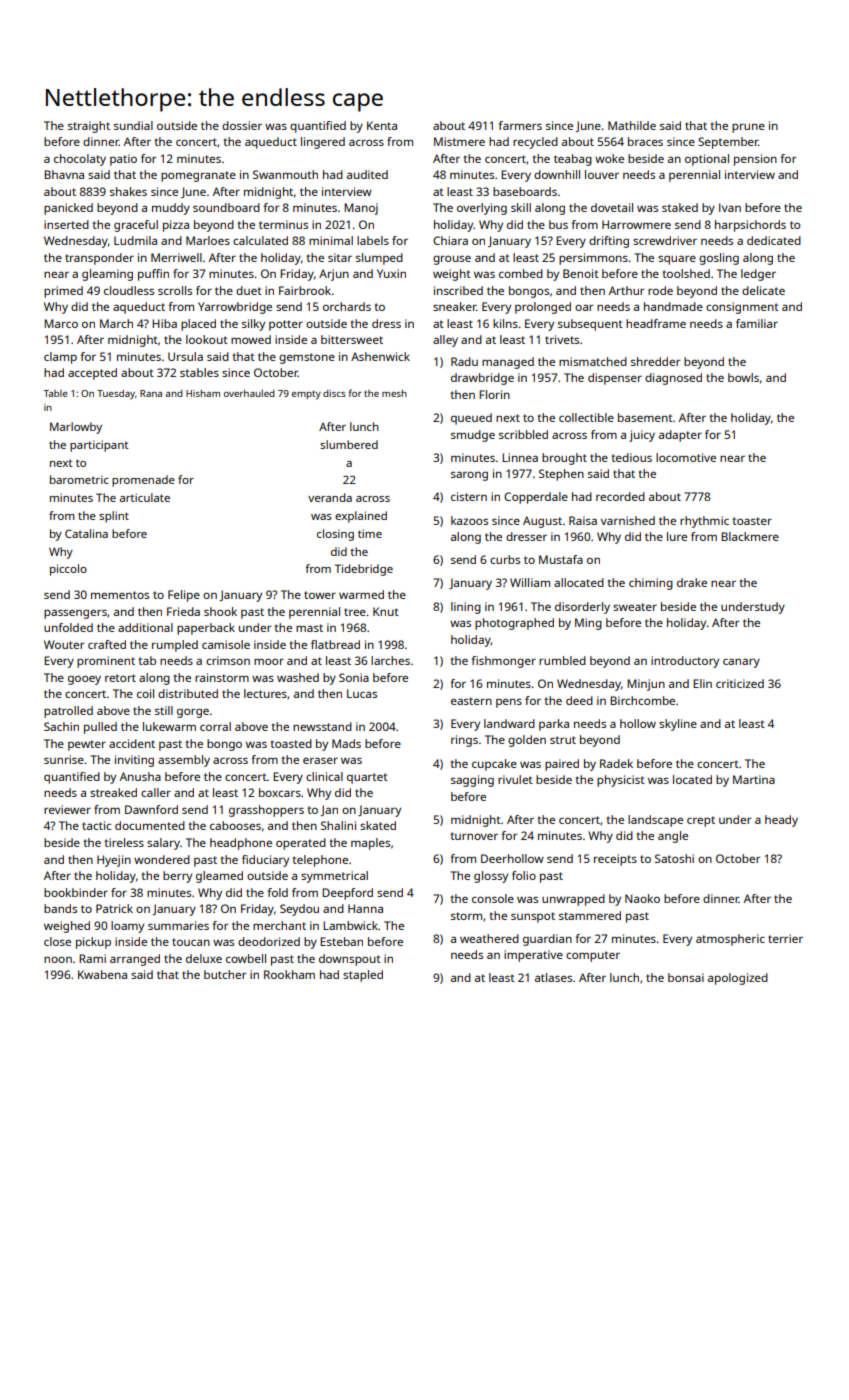 This image has width=849, height=1400. Describe the element at coordinates (89, 127) in the image. I see `straight` at that location.
